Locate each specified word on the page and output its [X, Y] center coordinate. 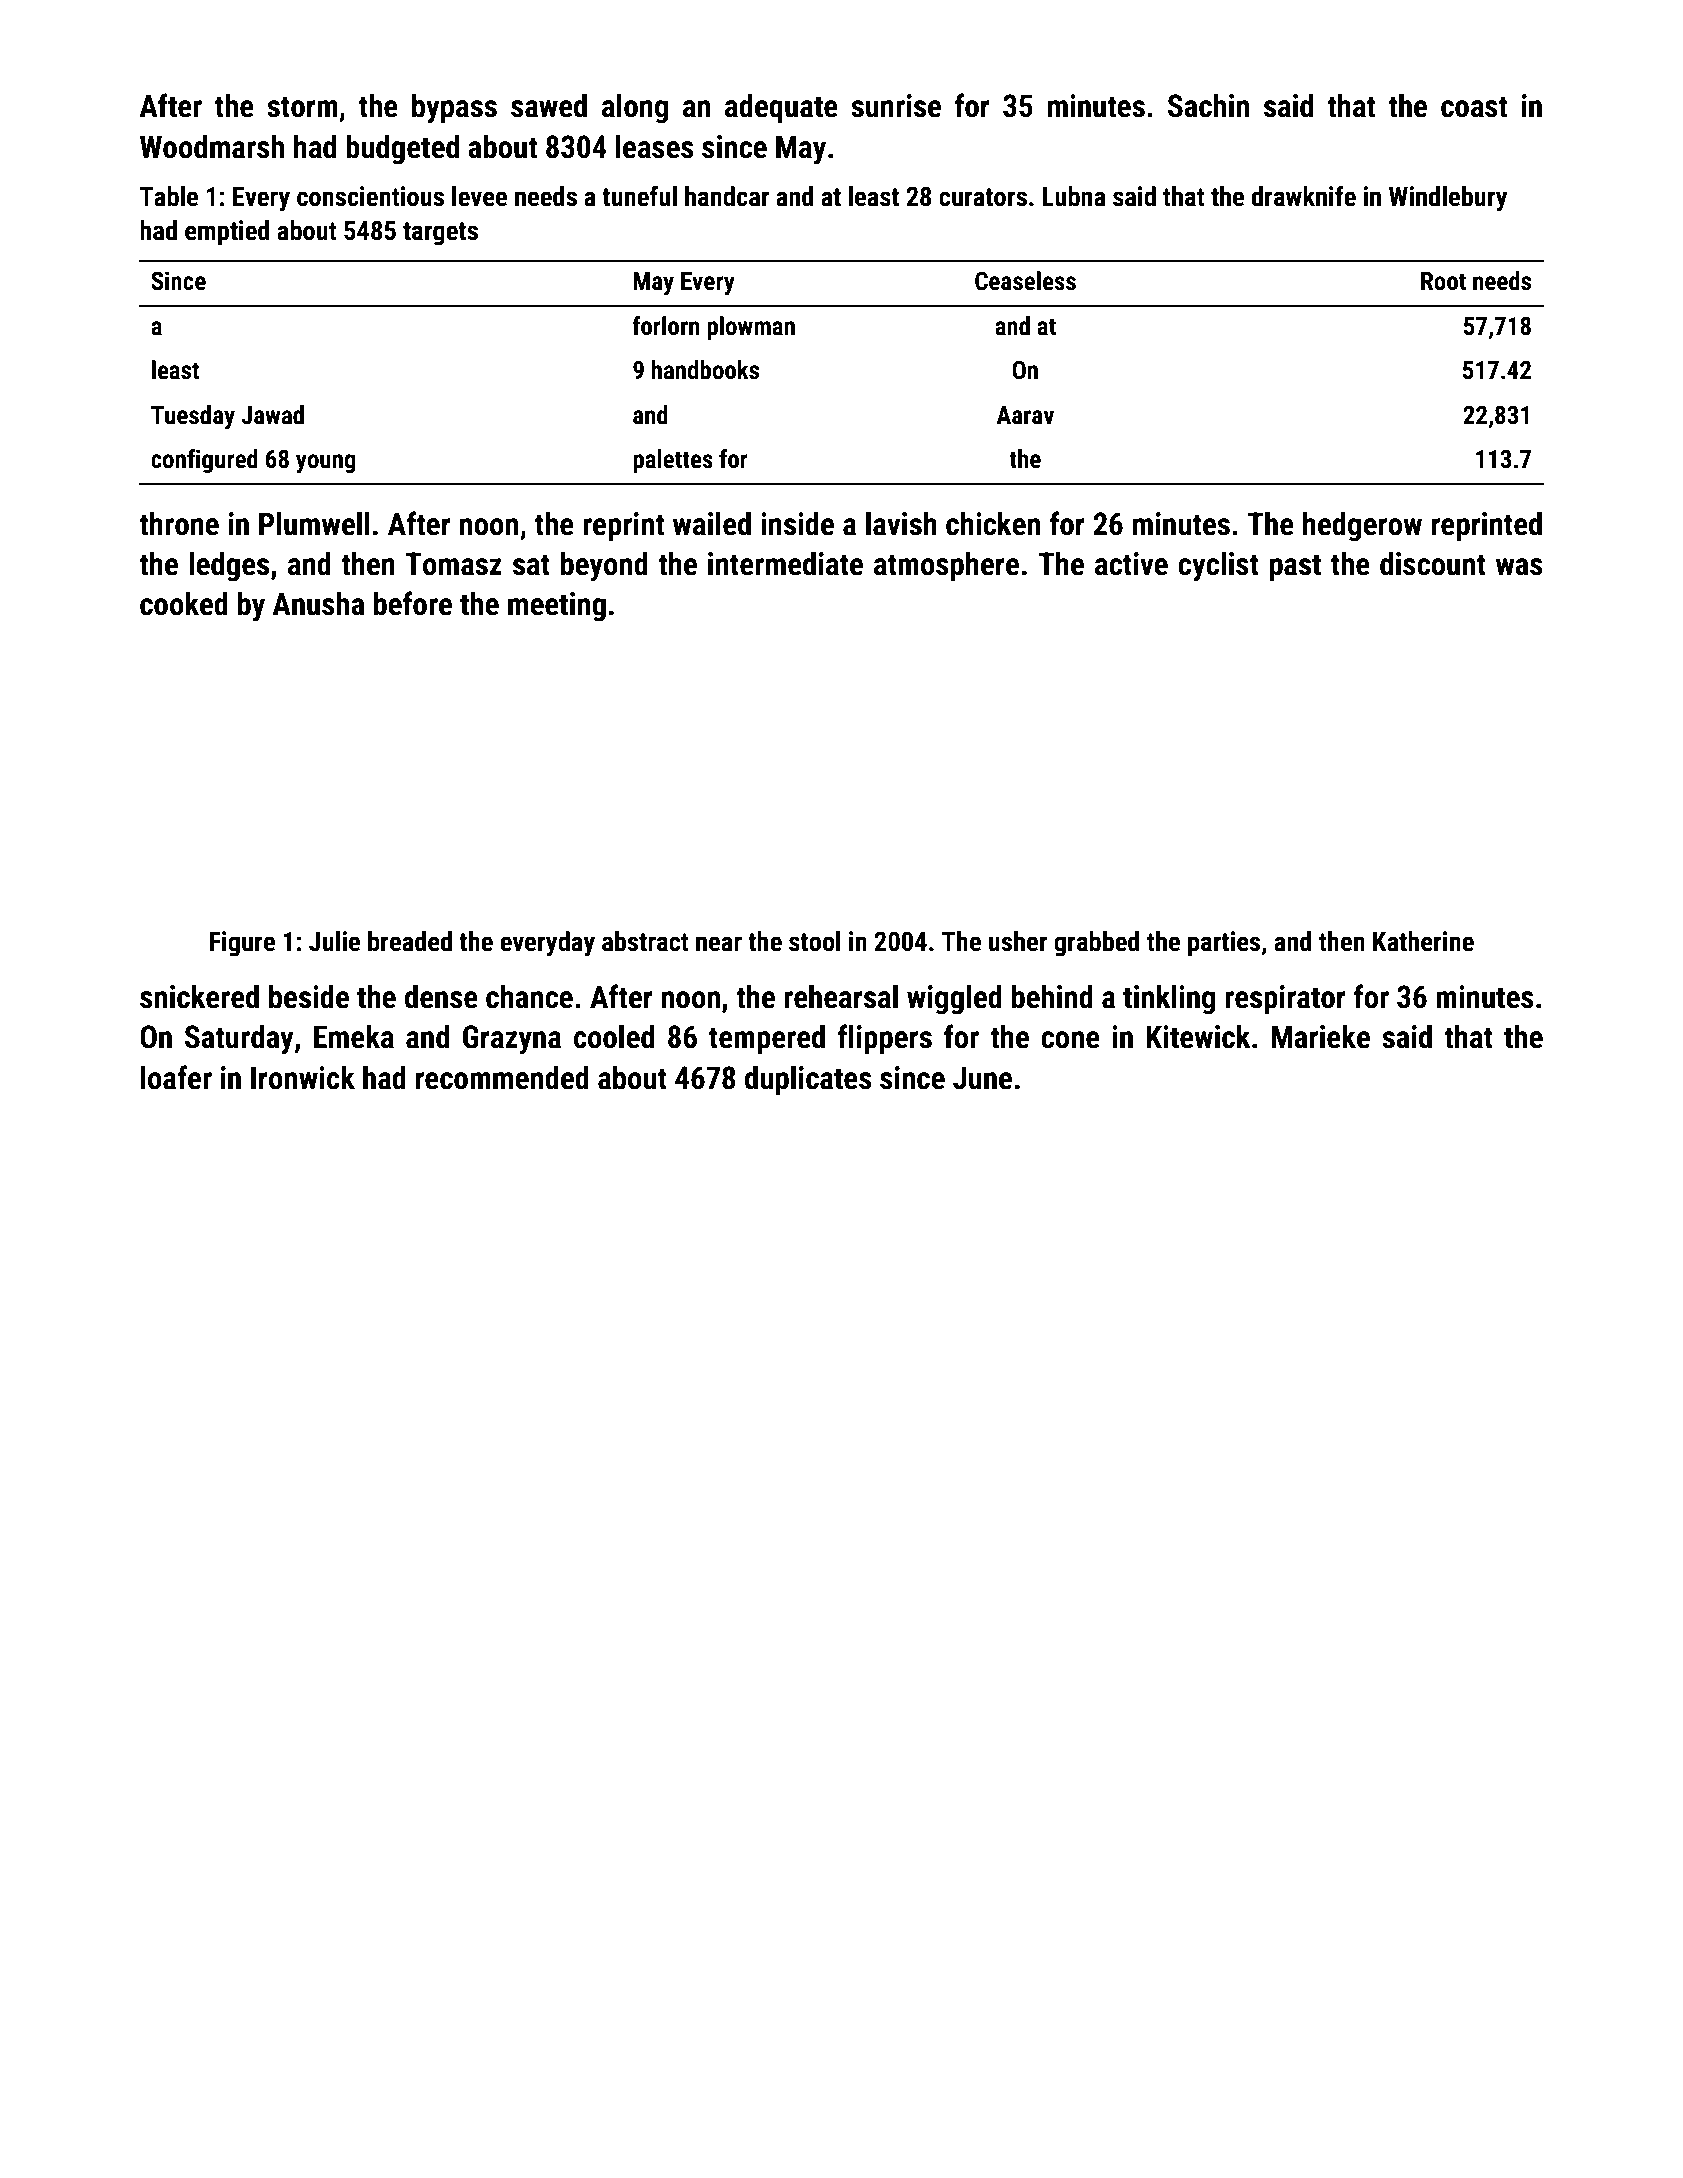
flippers [885, 1039]
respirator [1285, 1000]
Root [1443, 281]
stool [815, 941]
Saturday [239, 1040]
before [413, 603]
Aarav [1025, 415]
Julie [334, 941]
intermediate [785, 564]
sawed [549, 106]
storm [302, 107]
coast [1474, 107]
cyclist [1218, 567]
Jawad [272, 415]
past [1295, 568]
